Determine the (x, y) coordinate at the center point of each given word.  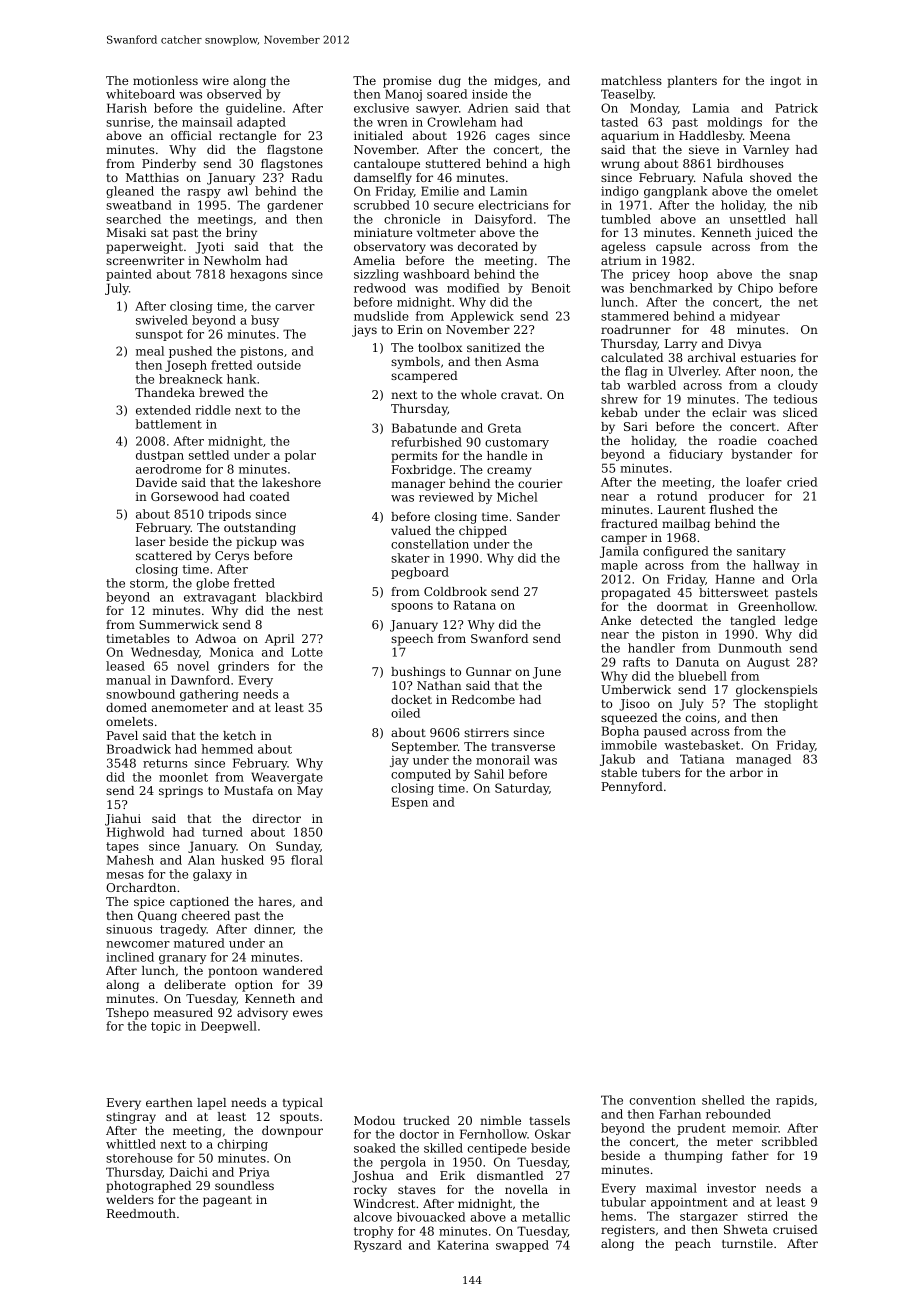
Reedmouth (141, 1213)
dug (450, 82)
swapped (522, 1246)
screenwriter (145, 260)
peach (693, 1245)
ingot (785, 82)
